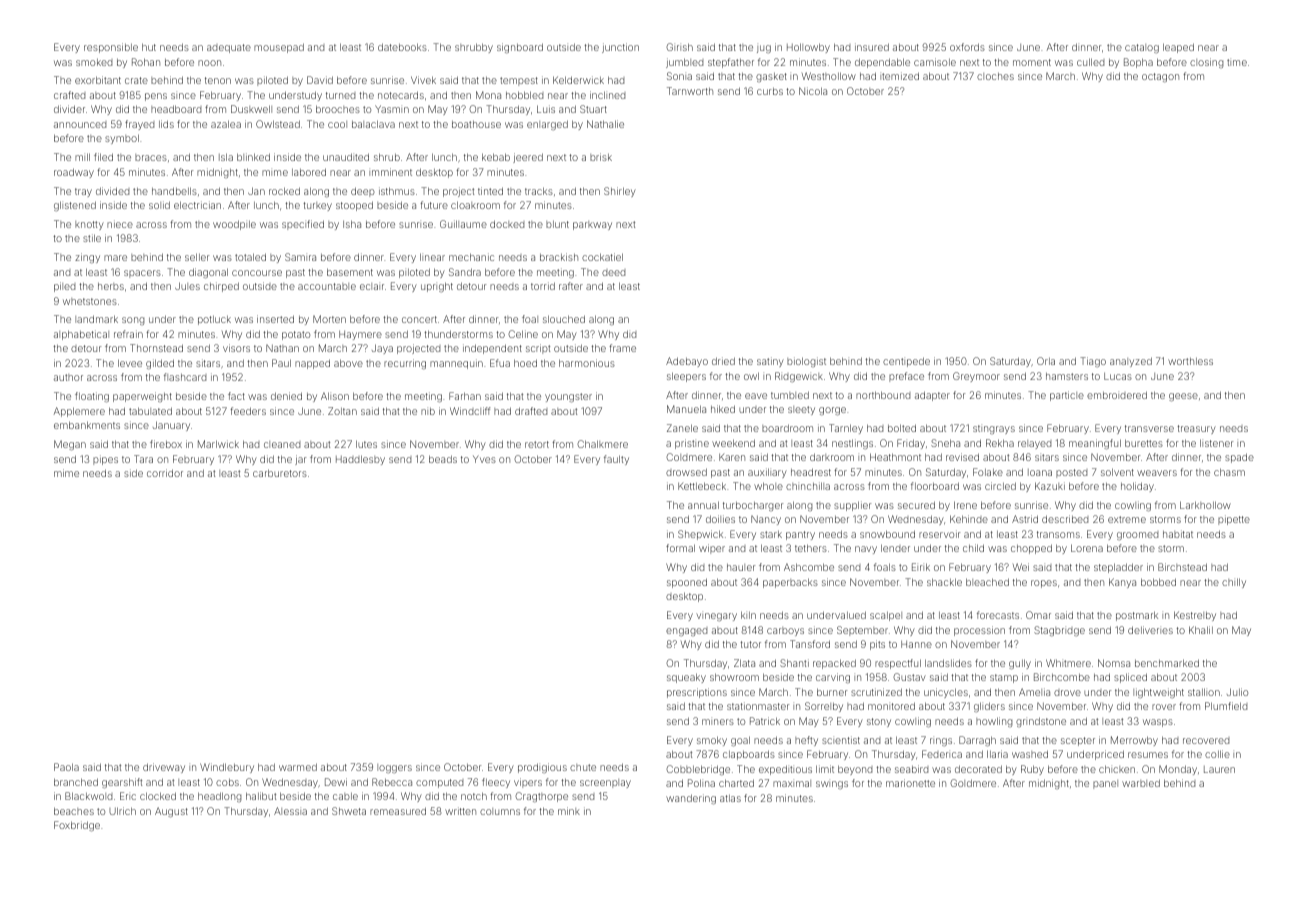 Image resolution: width=1308 pixels, height=924 pixels. Describe the element at coordinates (1160, 77) in the screenshot. I see `octagon` at that location.
